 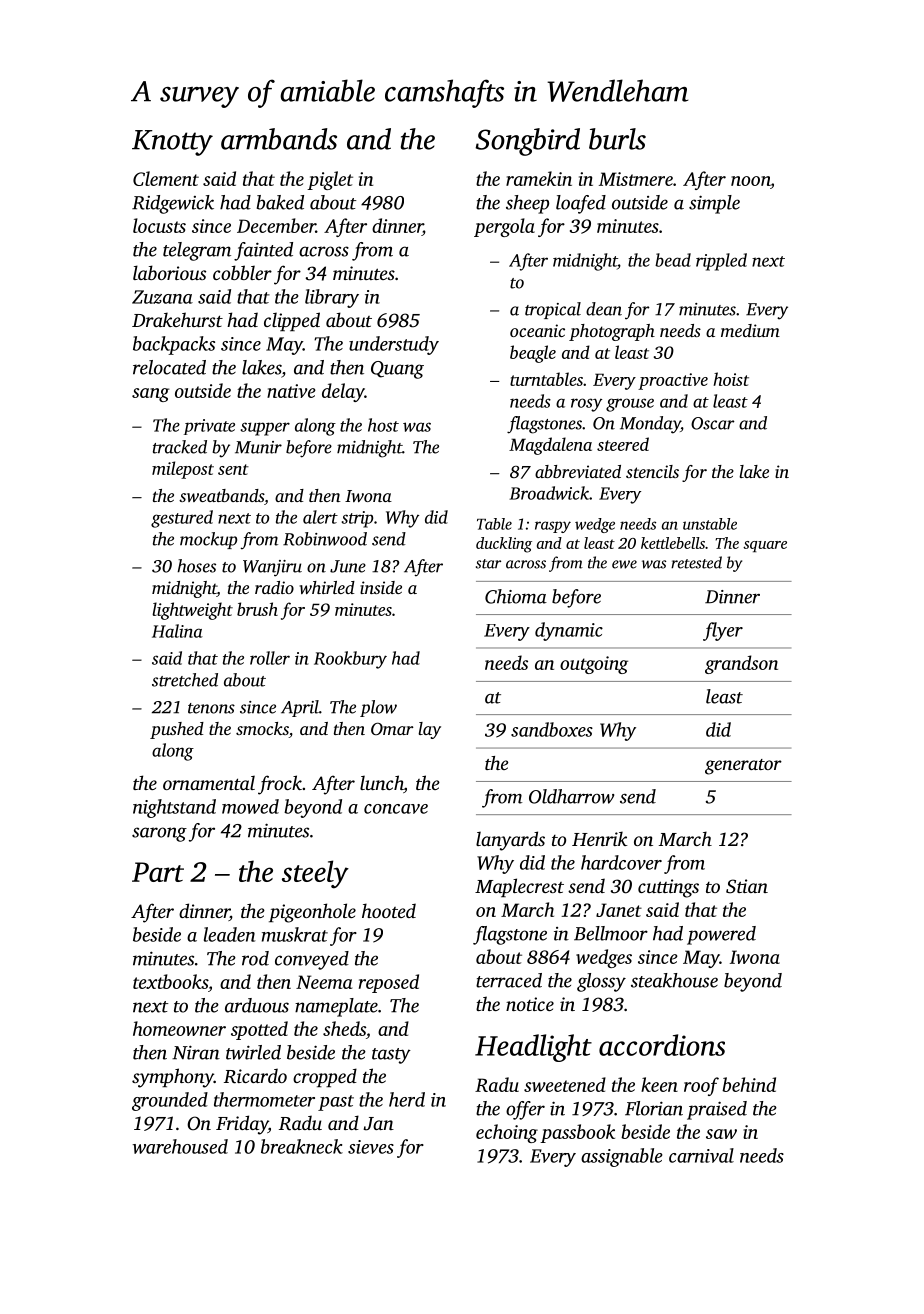 What do you see at coordinates (276, 225) in the document?
I see `December` at bounding box center [276, 225].
